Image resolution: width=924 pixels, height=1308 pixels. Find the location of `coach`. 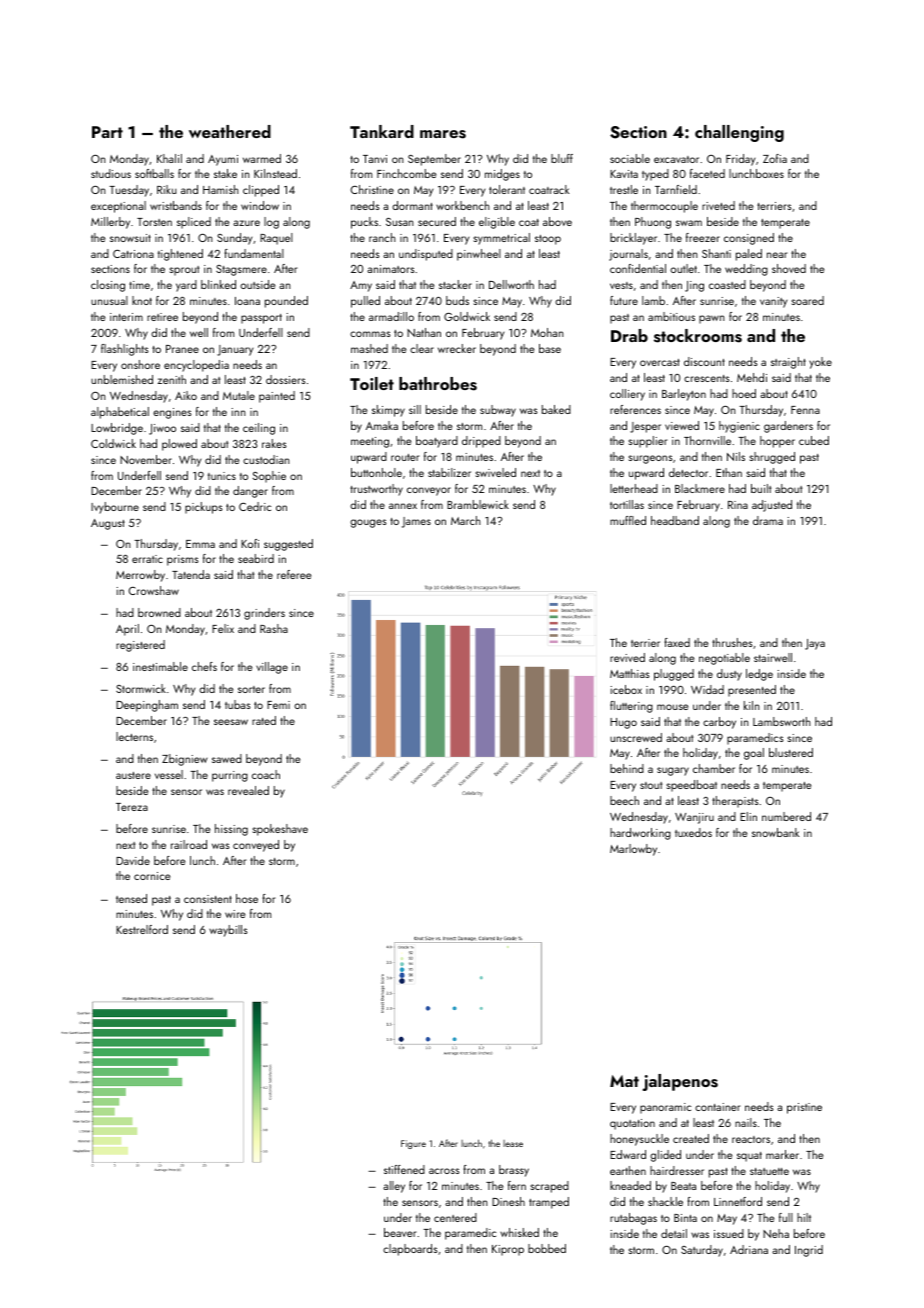

coach is located at coordinates (266, 774).
